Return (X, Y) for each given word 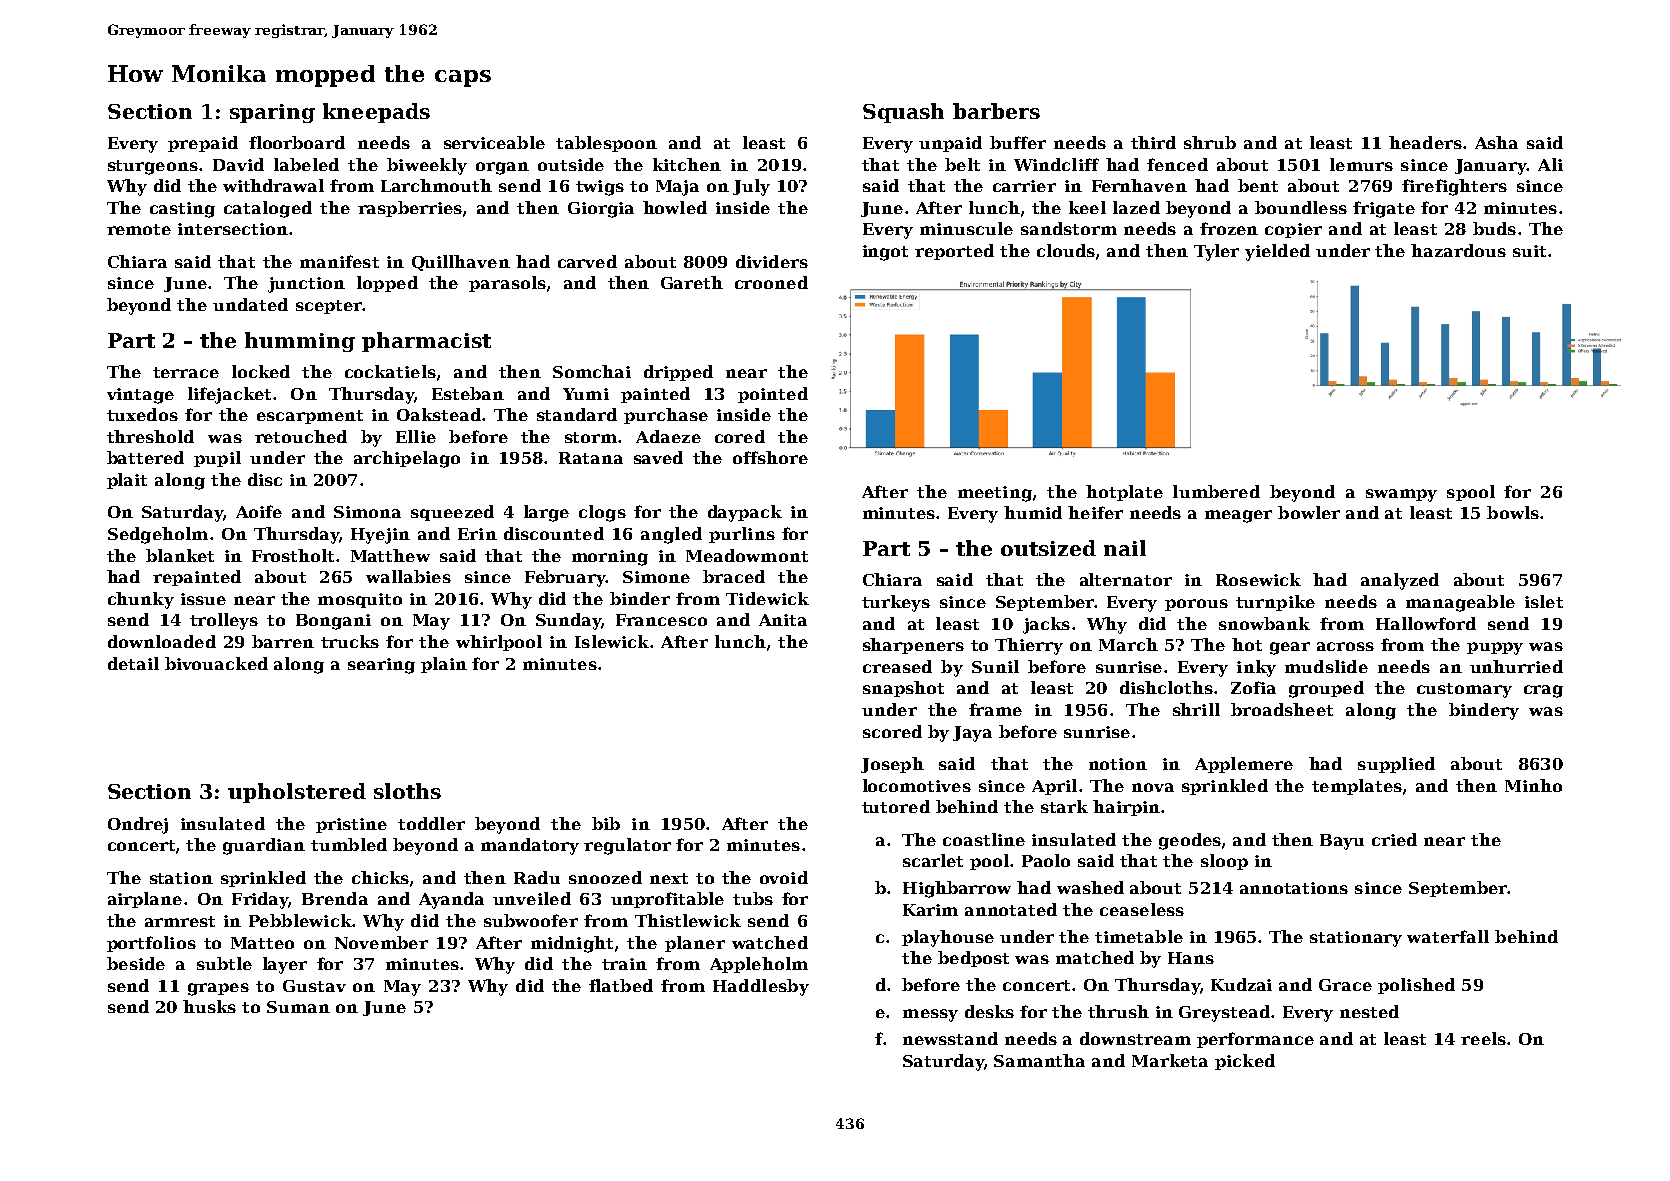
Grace (1345, 985)
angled (671, 535)
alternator (1126, 579)
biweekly (427, 166)
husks (209, 1006)
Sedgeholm (158, 535)
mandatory (530, 846)
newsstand (950, 1038)
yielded (1277, 252)
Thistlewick (688, 920)
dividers (772, 261)
